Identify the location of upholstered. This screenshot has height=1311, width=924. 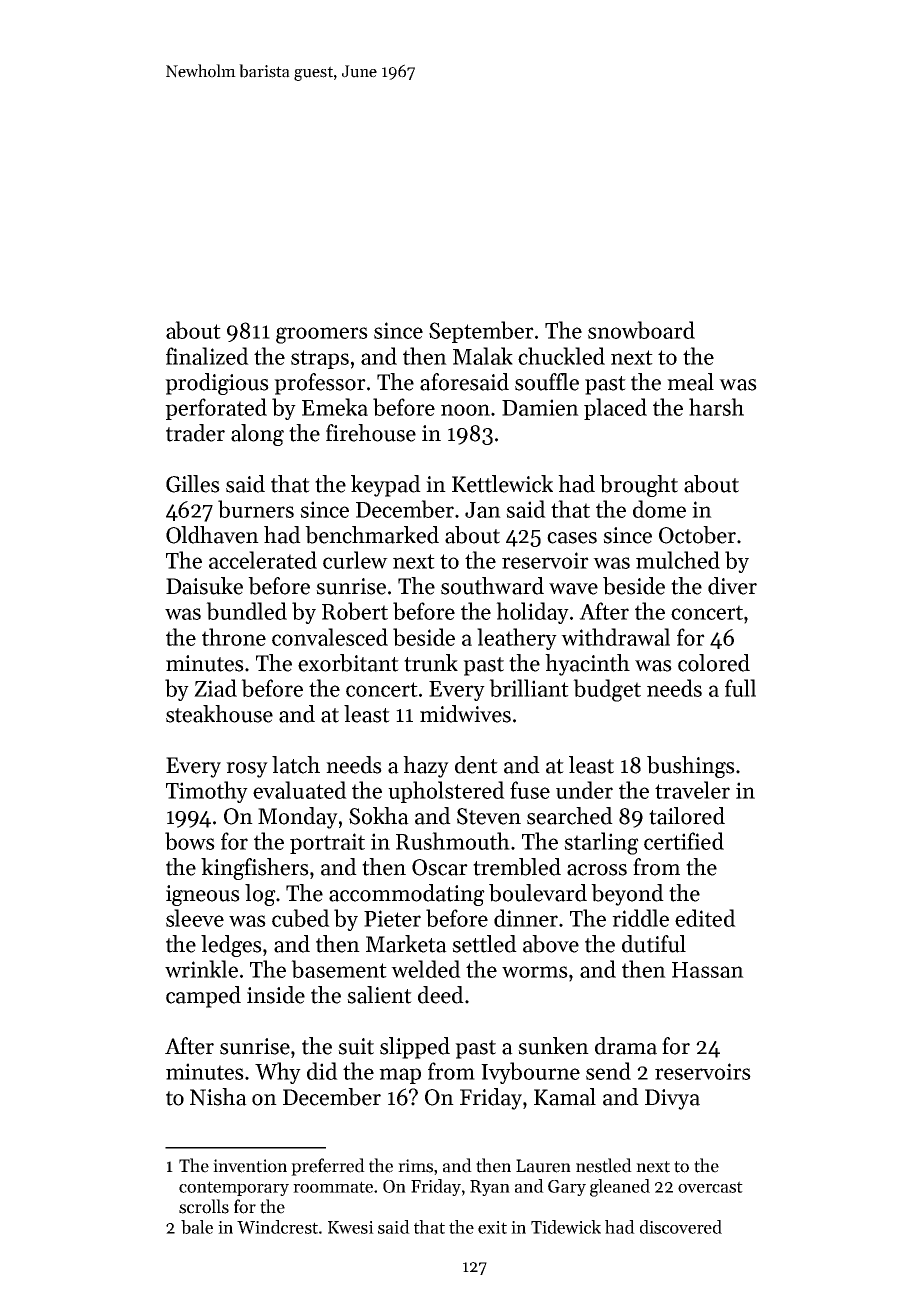
(446, 792).
